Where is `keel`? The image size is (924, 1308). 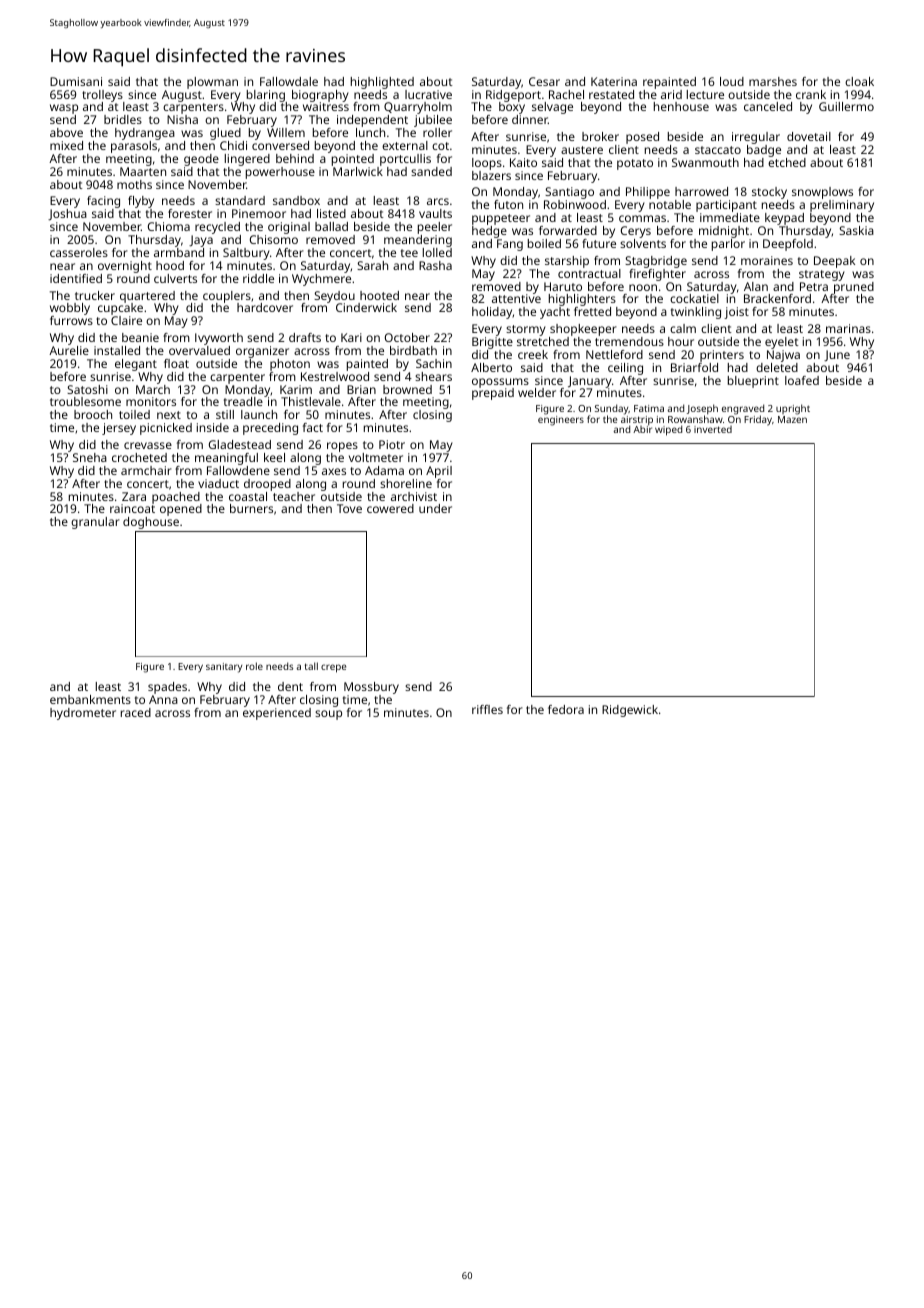
keel is located at coordinates (274, 457).
